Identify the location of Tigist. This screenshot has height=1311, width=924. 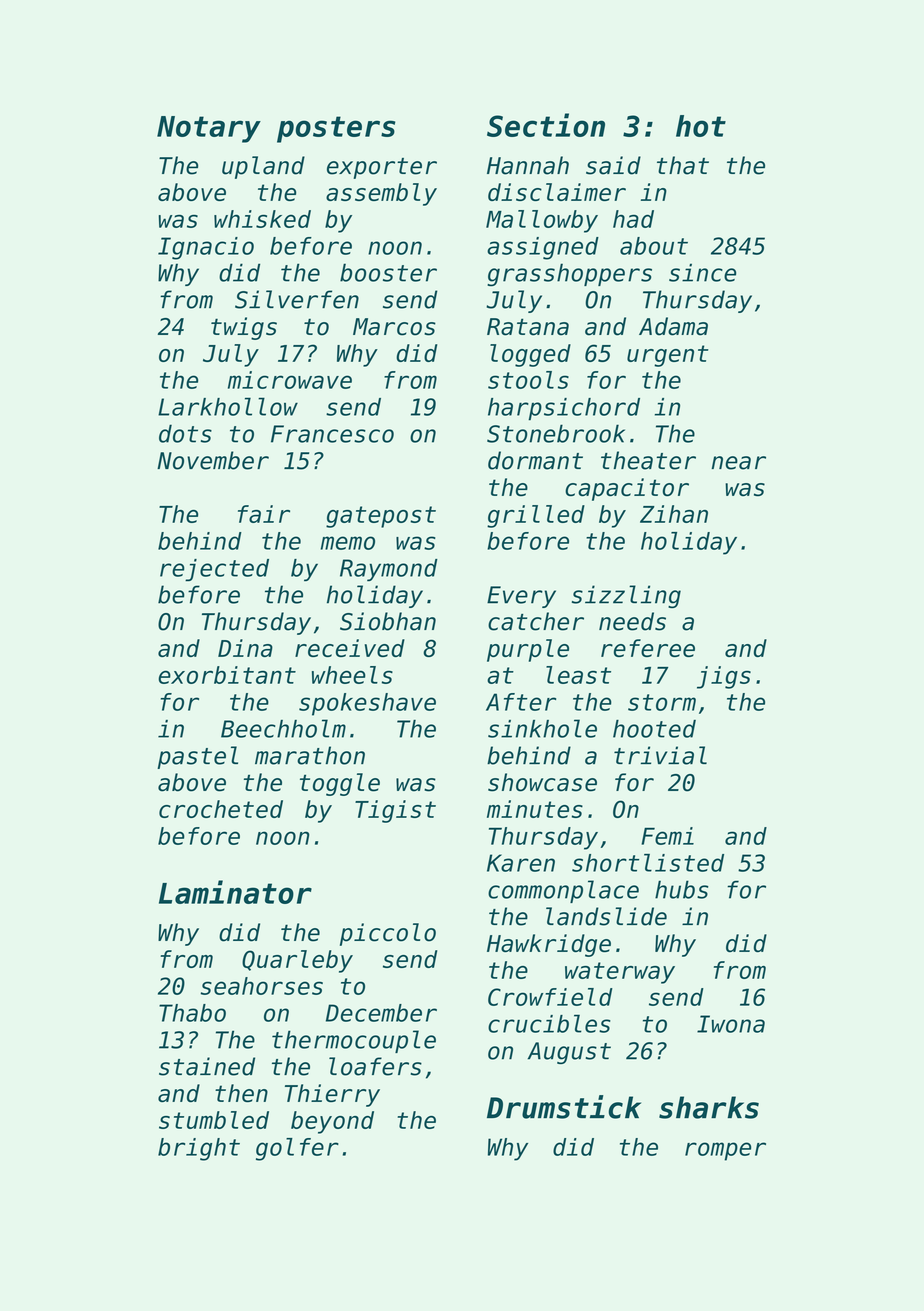
(395, 811).
